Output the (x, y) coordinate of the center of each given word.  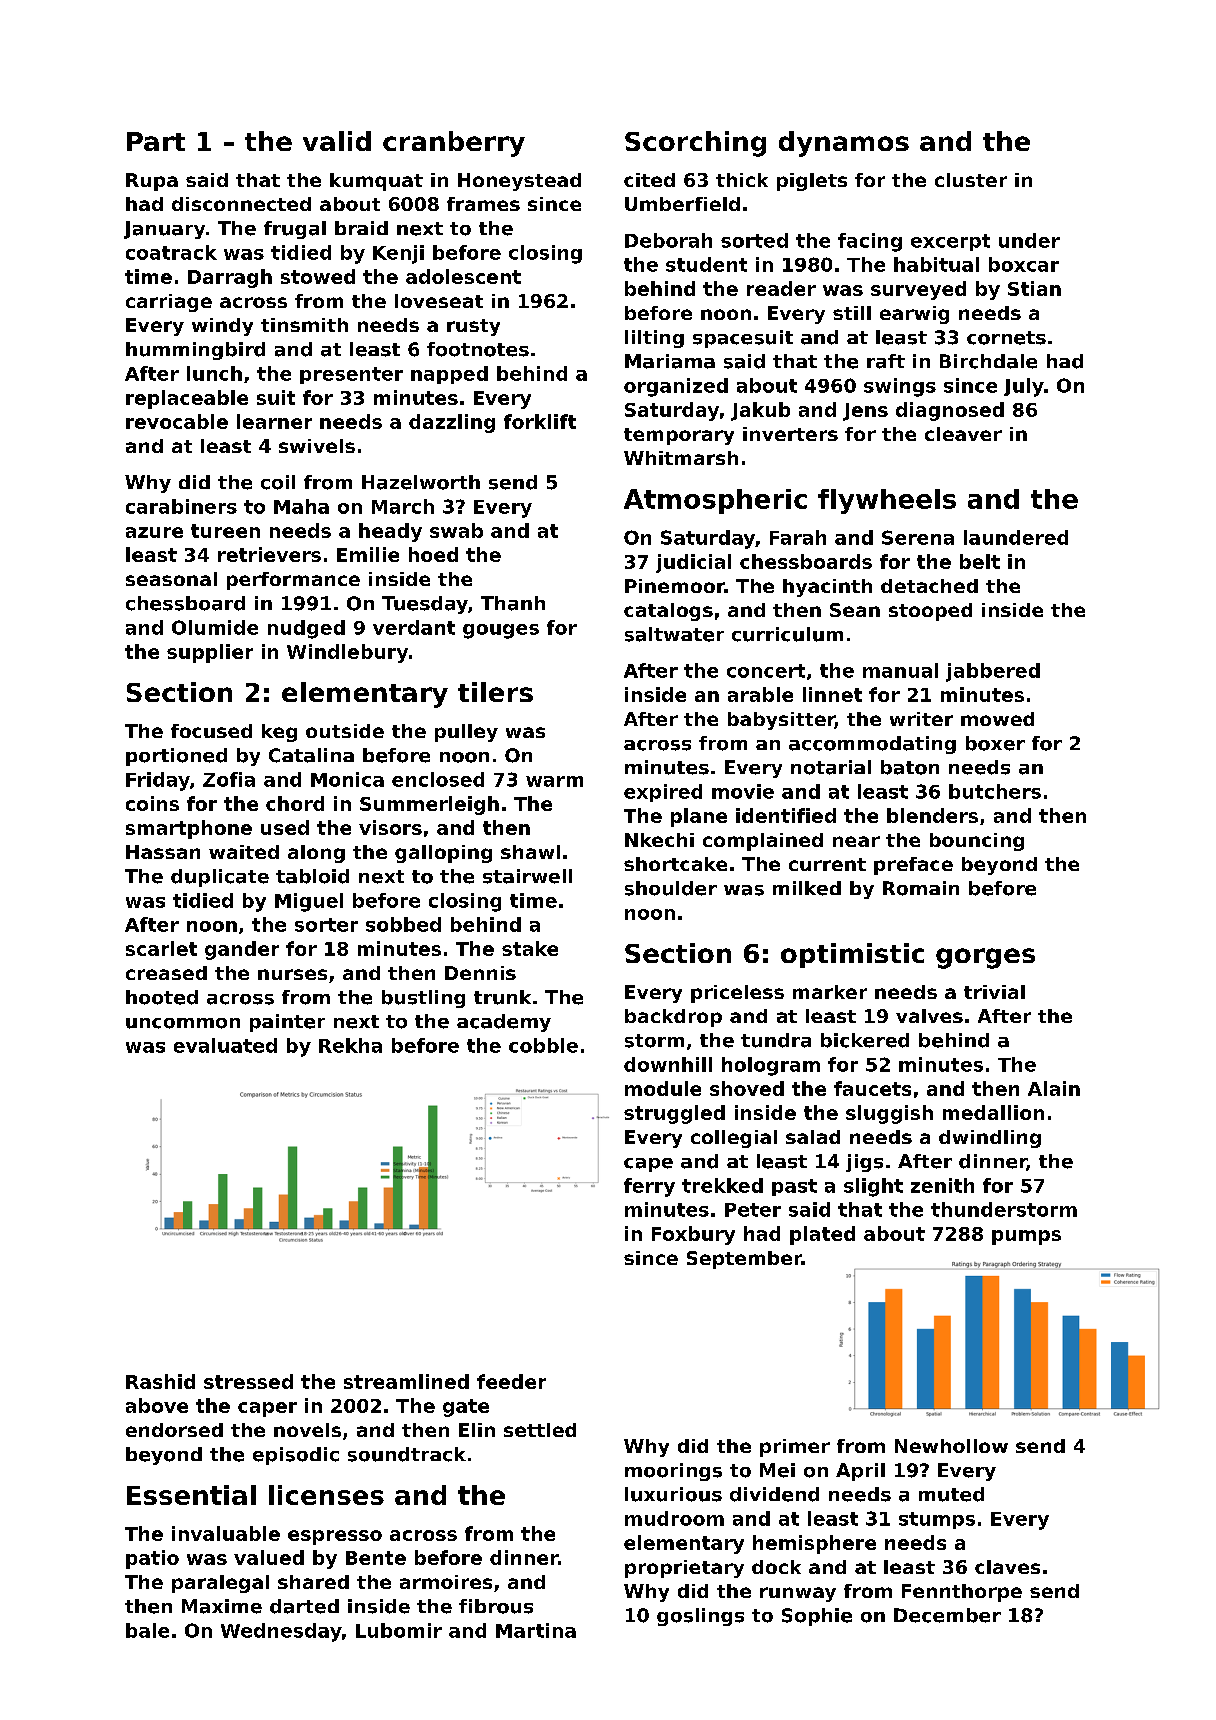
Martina (536, 1630)
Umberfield (682, 204)
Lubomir (399, 1630)
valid (337, 141)
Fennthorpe (962, 1593)
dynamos (844, 144)
